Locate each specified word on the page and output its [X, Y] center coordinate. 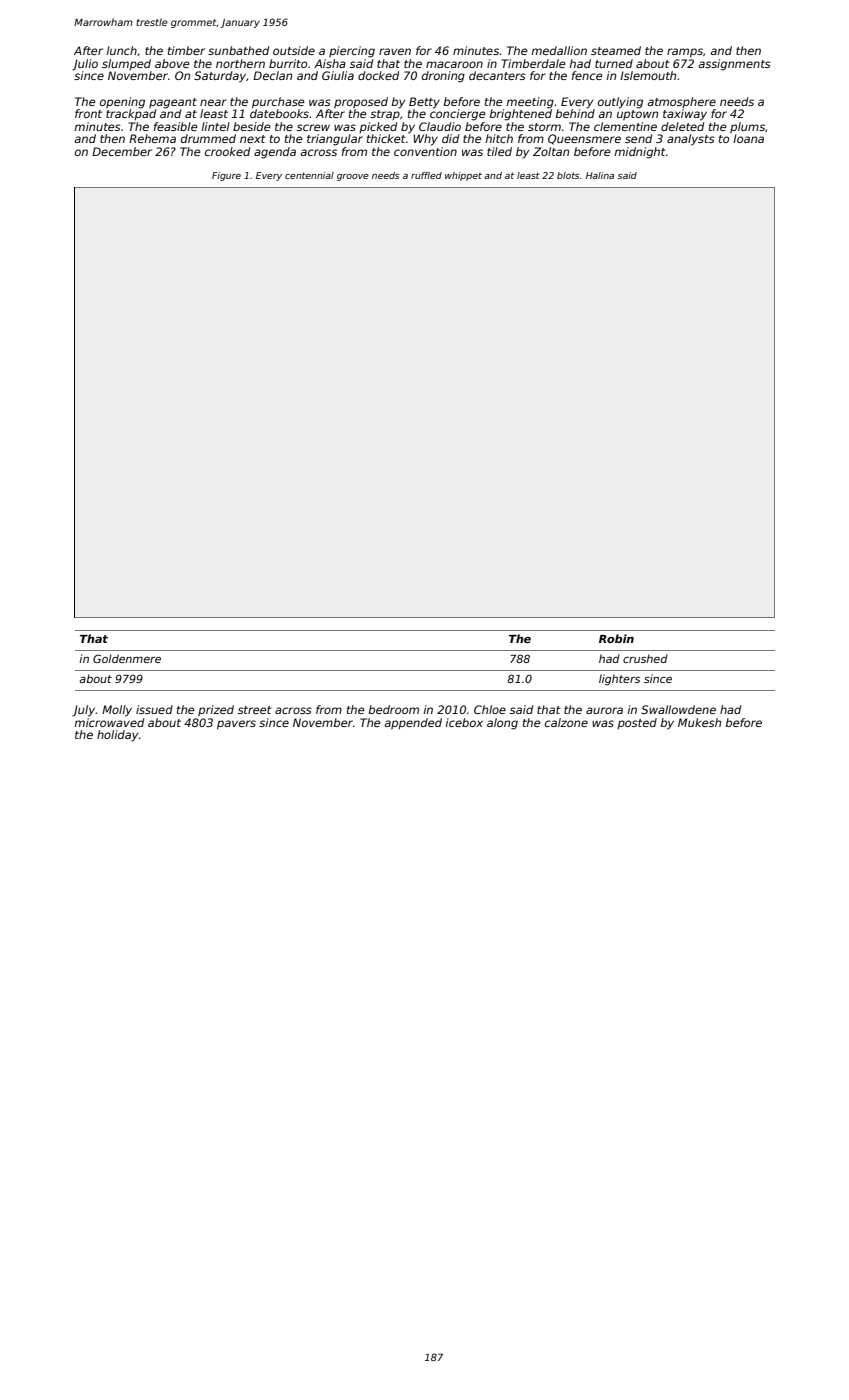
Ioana [748, 138]
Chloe [490, 709]
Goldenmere [127, 658]
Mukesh [699, 722]
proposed [361, 102]
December [122, 151]
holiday [117, 736]
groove [353, 177]
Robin [616, 638]
